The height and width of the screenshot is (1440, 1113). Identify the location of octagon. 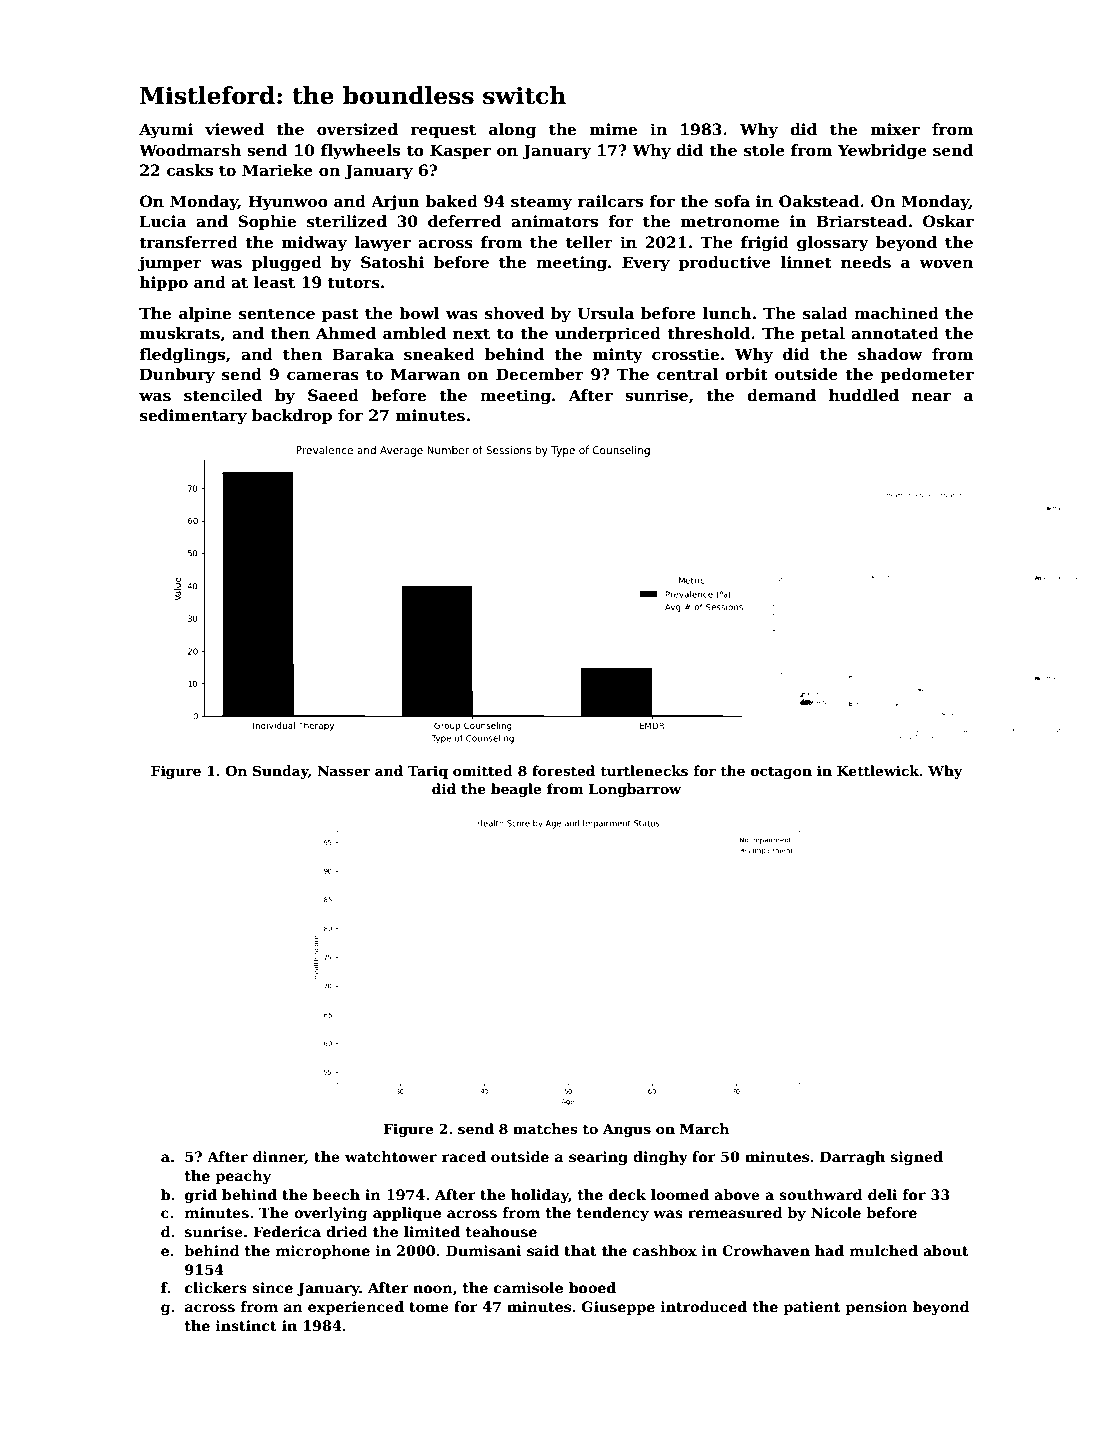
(781, 772).
